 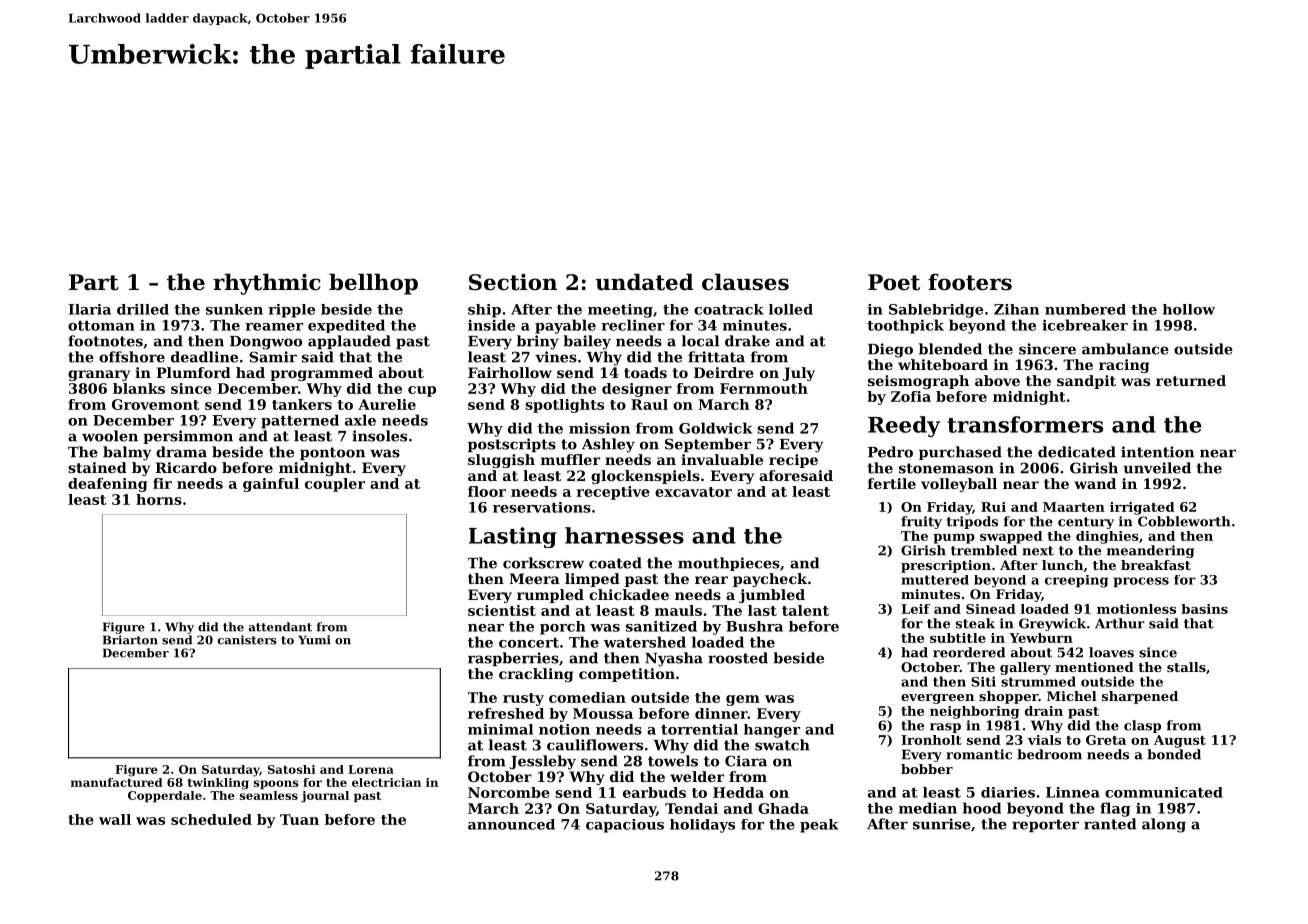 I want to click on Bushra, so click(x=754, y=626).
